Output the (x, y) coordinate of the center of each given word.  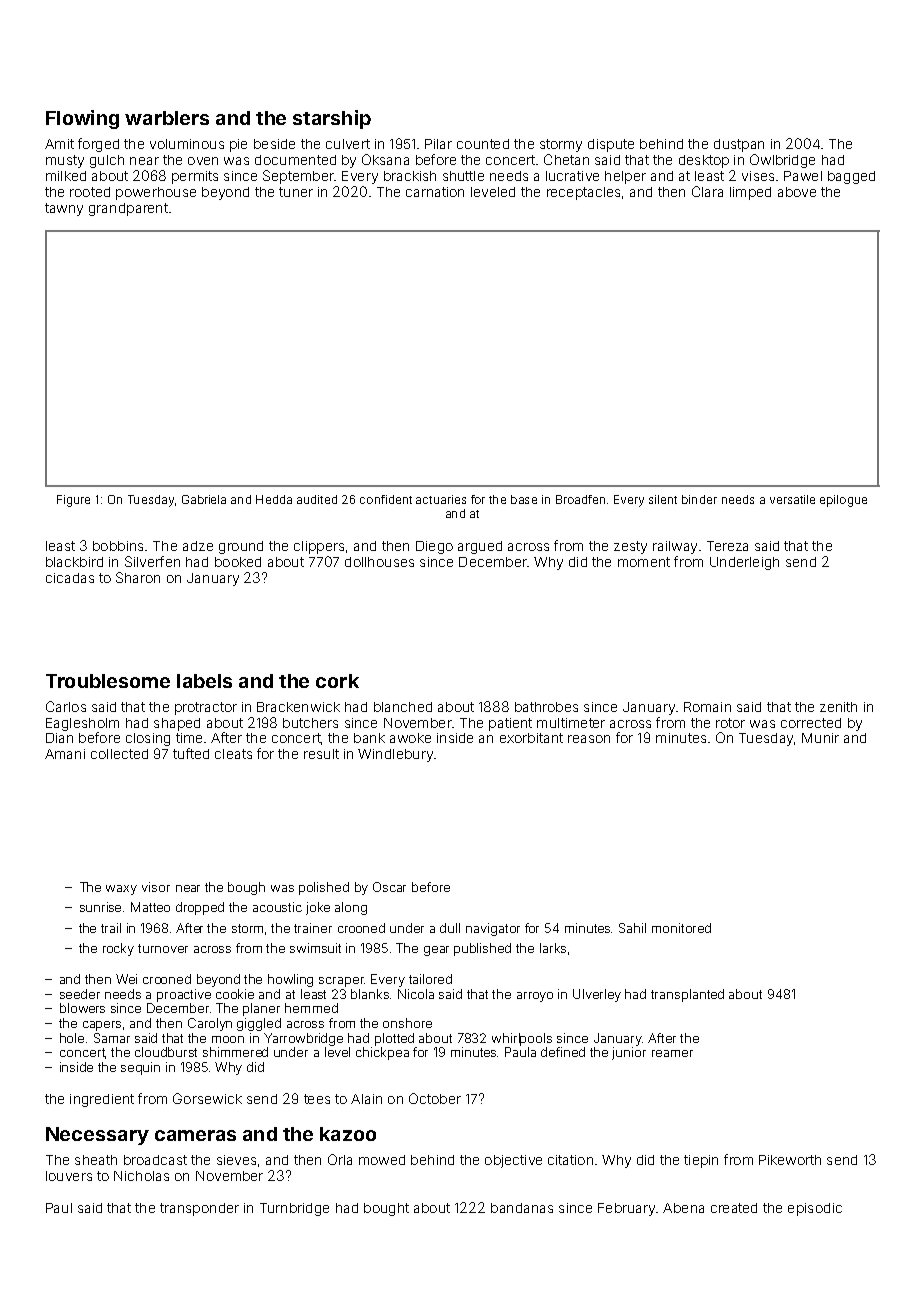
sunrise (100, 907)
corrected (811, 723)
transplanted (687, 995)
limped (750, 193)
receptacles (583, 193)
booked (238, 562)
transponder (199, 1209)
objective (513, 1161)
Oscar (389, 887)
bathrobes (546, 707)
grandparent (128, 209)
